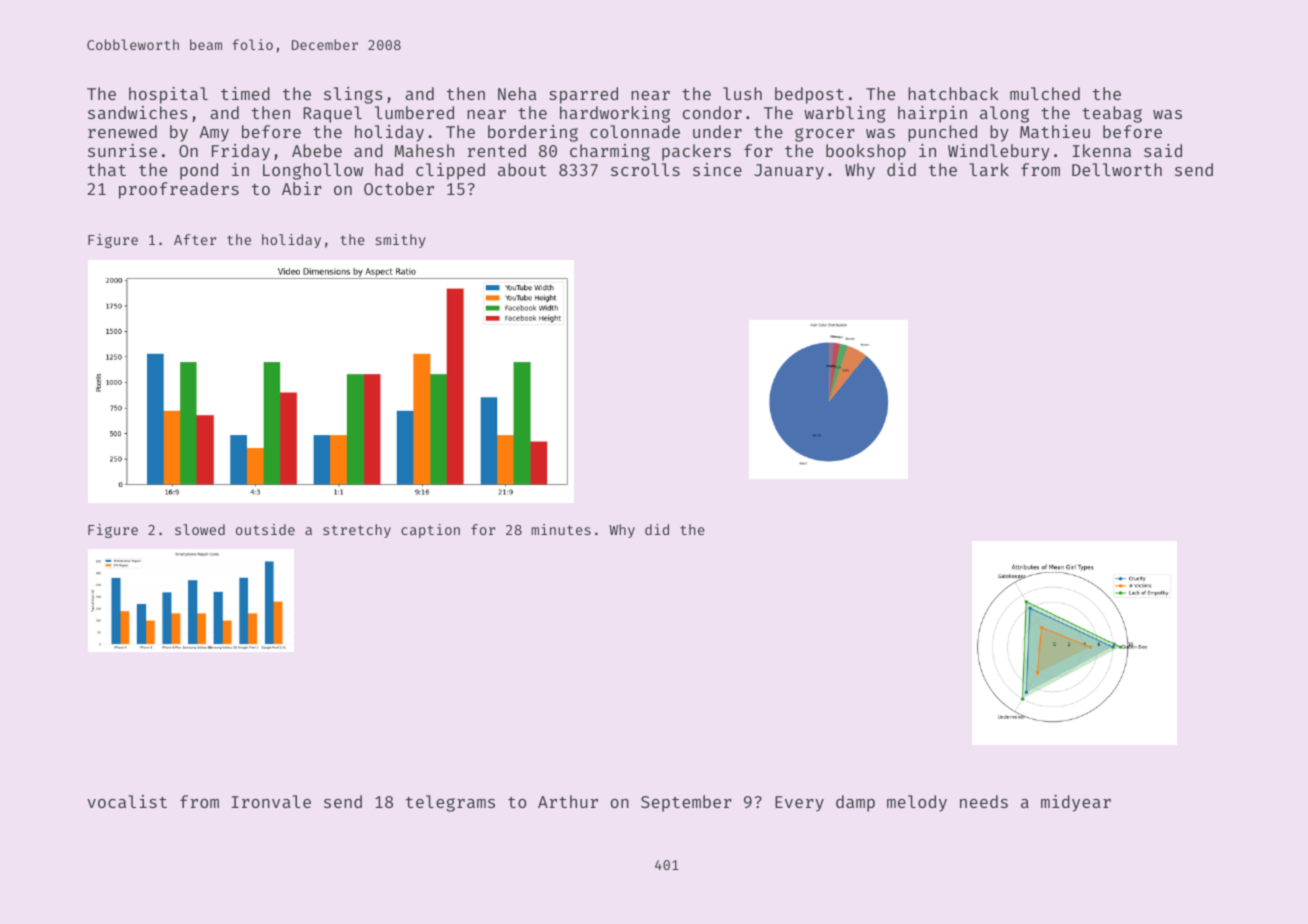 The width and height of the page is (1308, 924). Describe the element at coordinates (401, 241) in the page. I see `smithy` at that location.
